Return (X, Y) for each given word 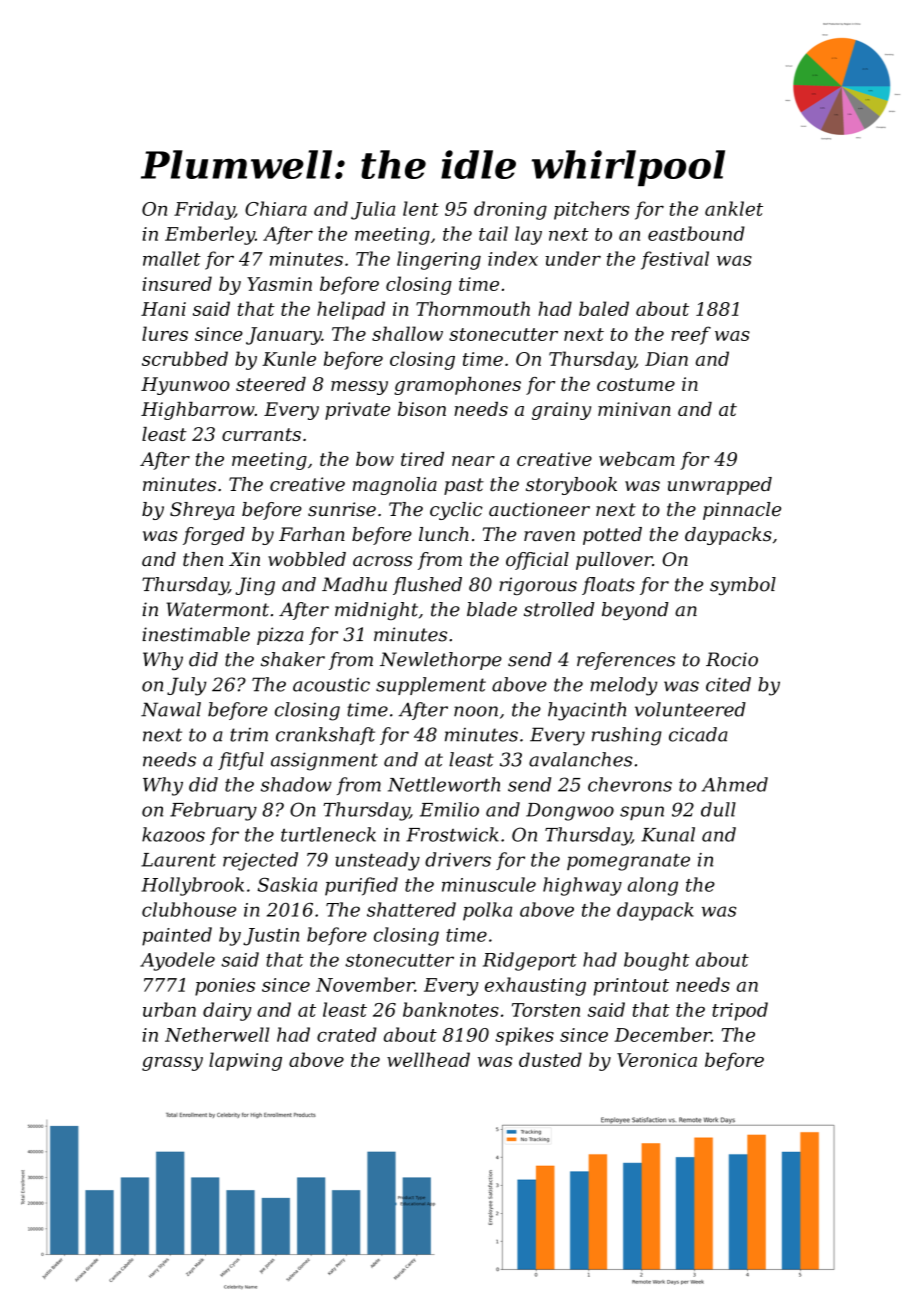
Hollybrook (192, 886)
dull (718, 809)
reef (691, 335)
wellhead (428, 1059)
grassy (172, 1064)
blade (492, 609)
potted (612, 536)
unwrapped (720, 486)
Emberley (210, 235)
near (473, 461)
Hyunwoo (185, 386)
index (513, 258)
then (203, 559)
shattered (411, 909)
